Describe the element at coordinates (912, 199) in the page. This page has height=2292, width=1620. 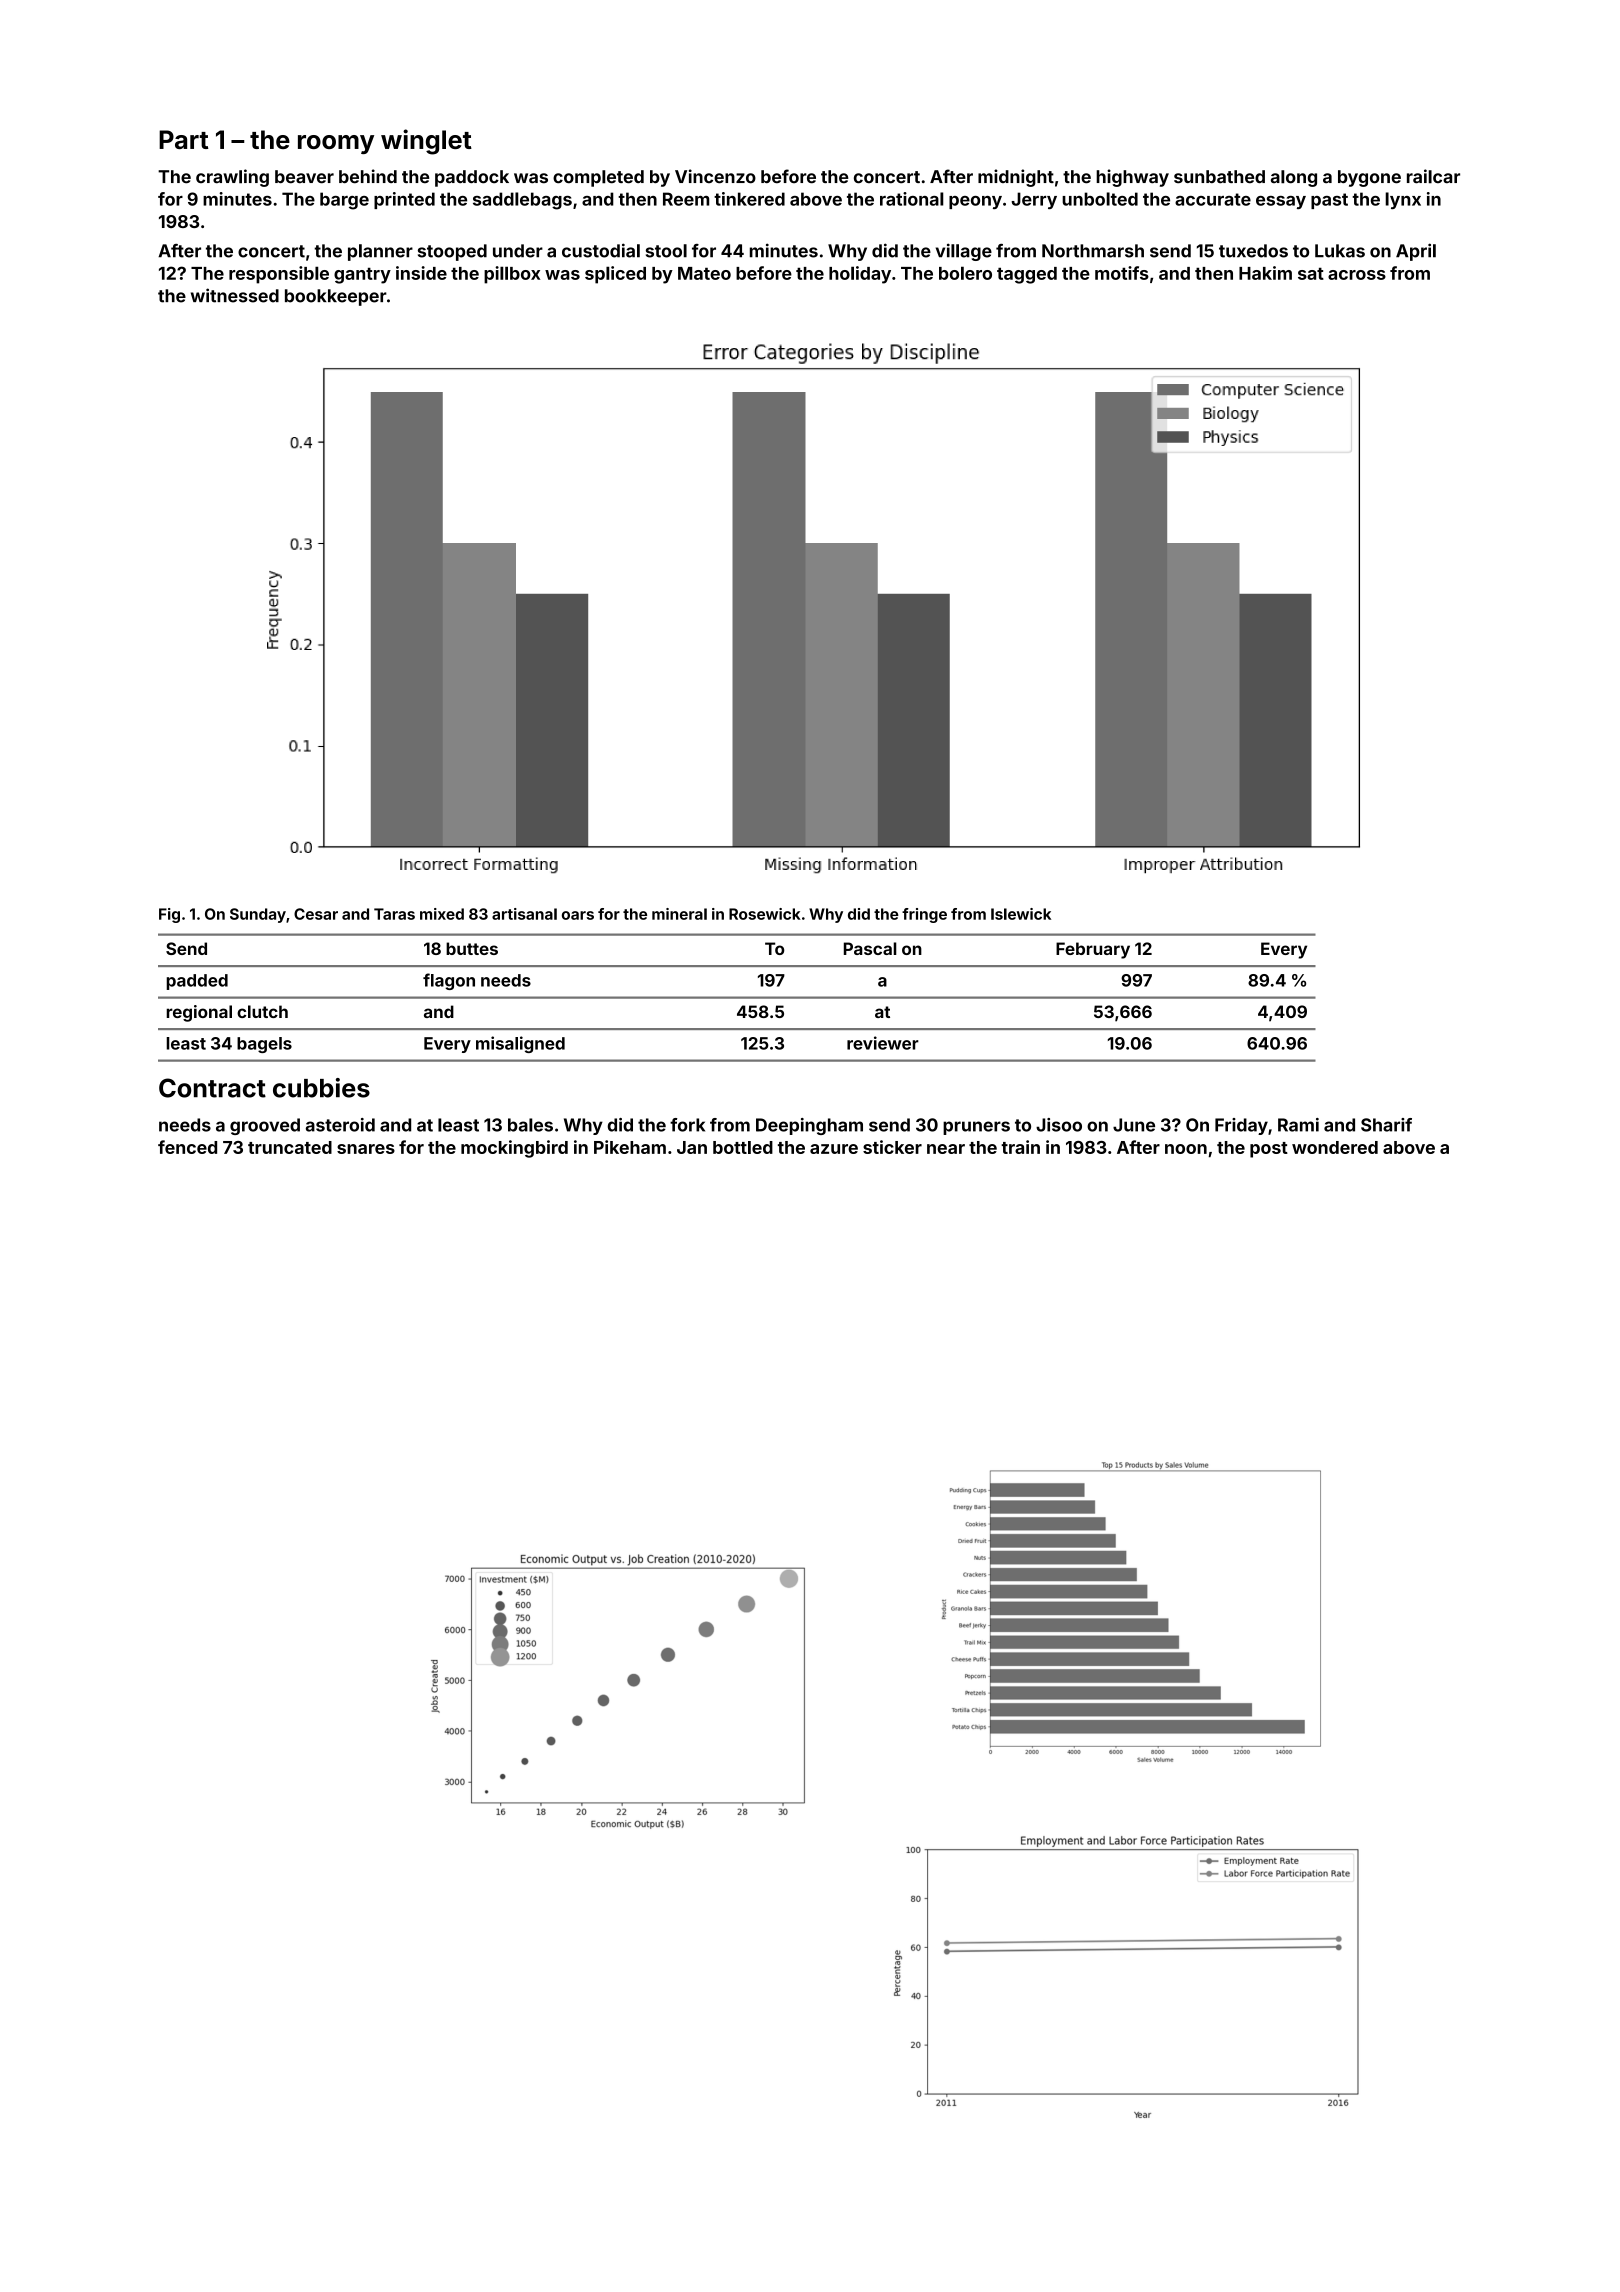
I see `rational` at that location.
